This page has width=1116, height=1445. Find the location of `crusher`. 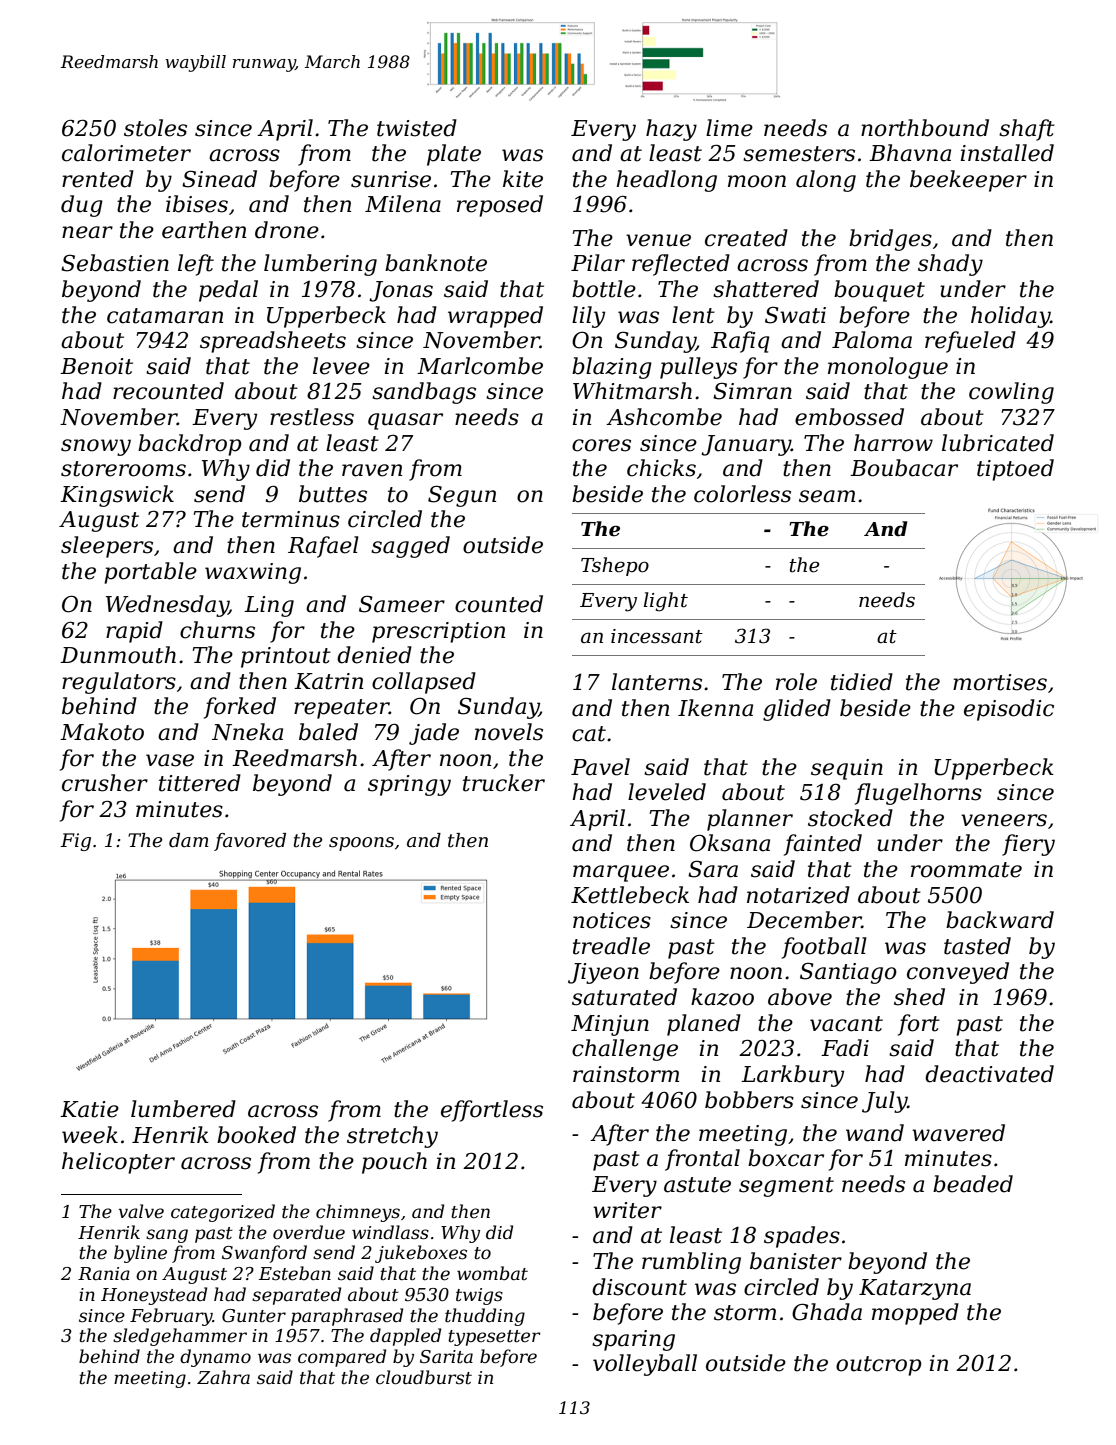

crusher is located at coordinates (105, 783).
